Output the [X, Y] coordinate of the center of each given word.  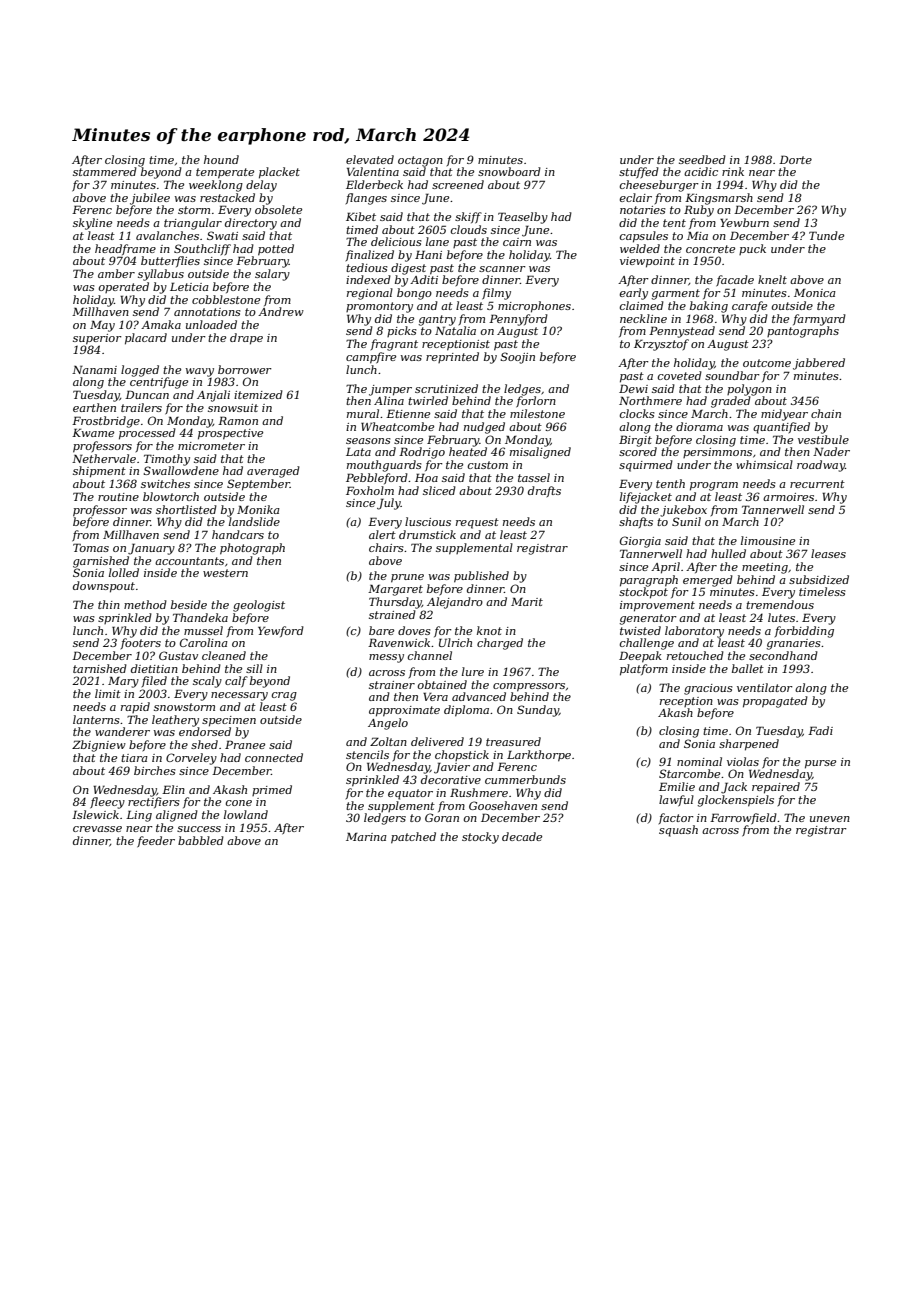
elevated [370, 159]
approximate [404, 711]
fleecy [107, 803]
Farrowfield [743, 819]
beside [189, 604]
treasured [513, 741]
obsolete [278, 209]
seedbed [702, 159]
